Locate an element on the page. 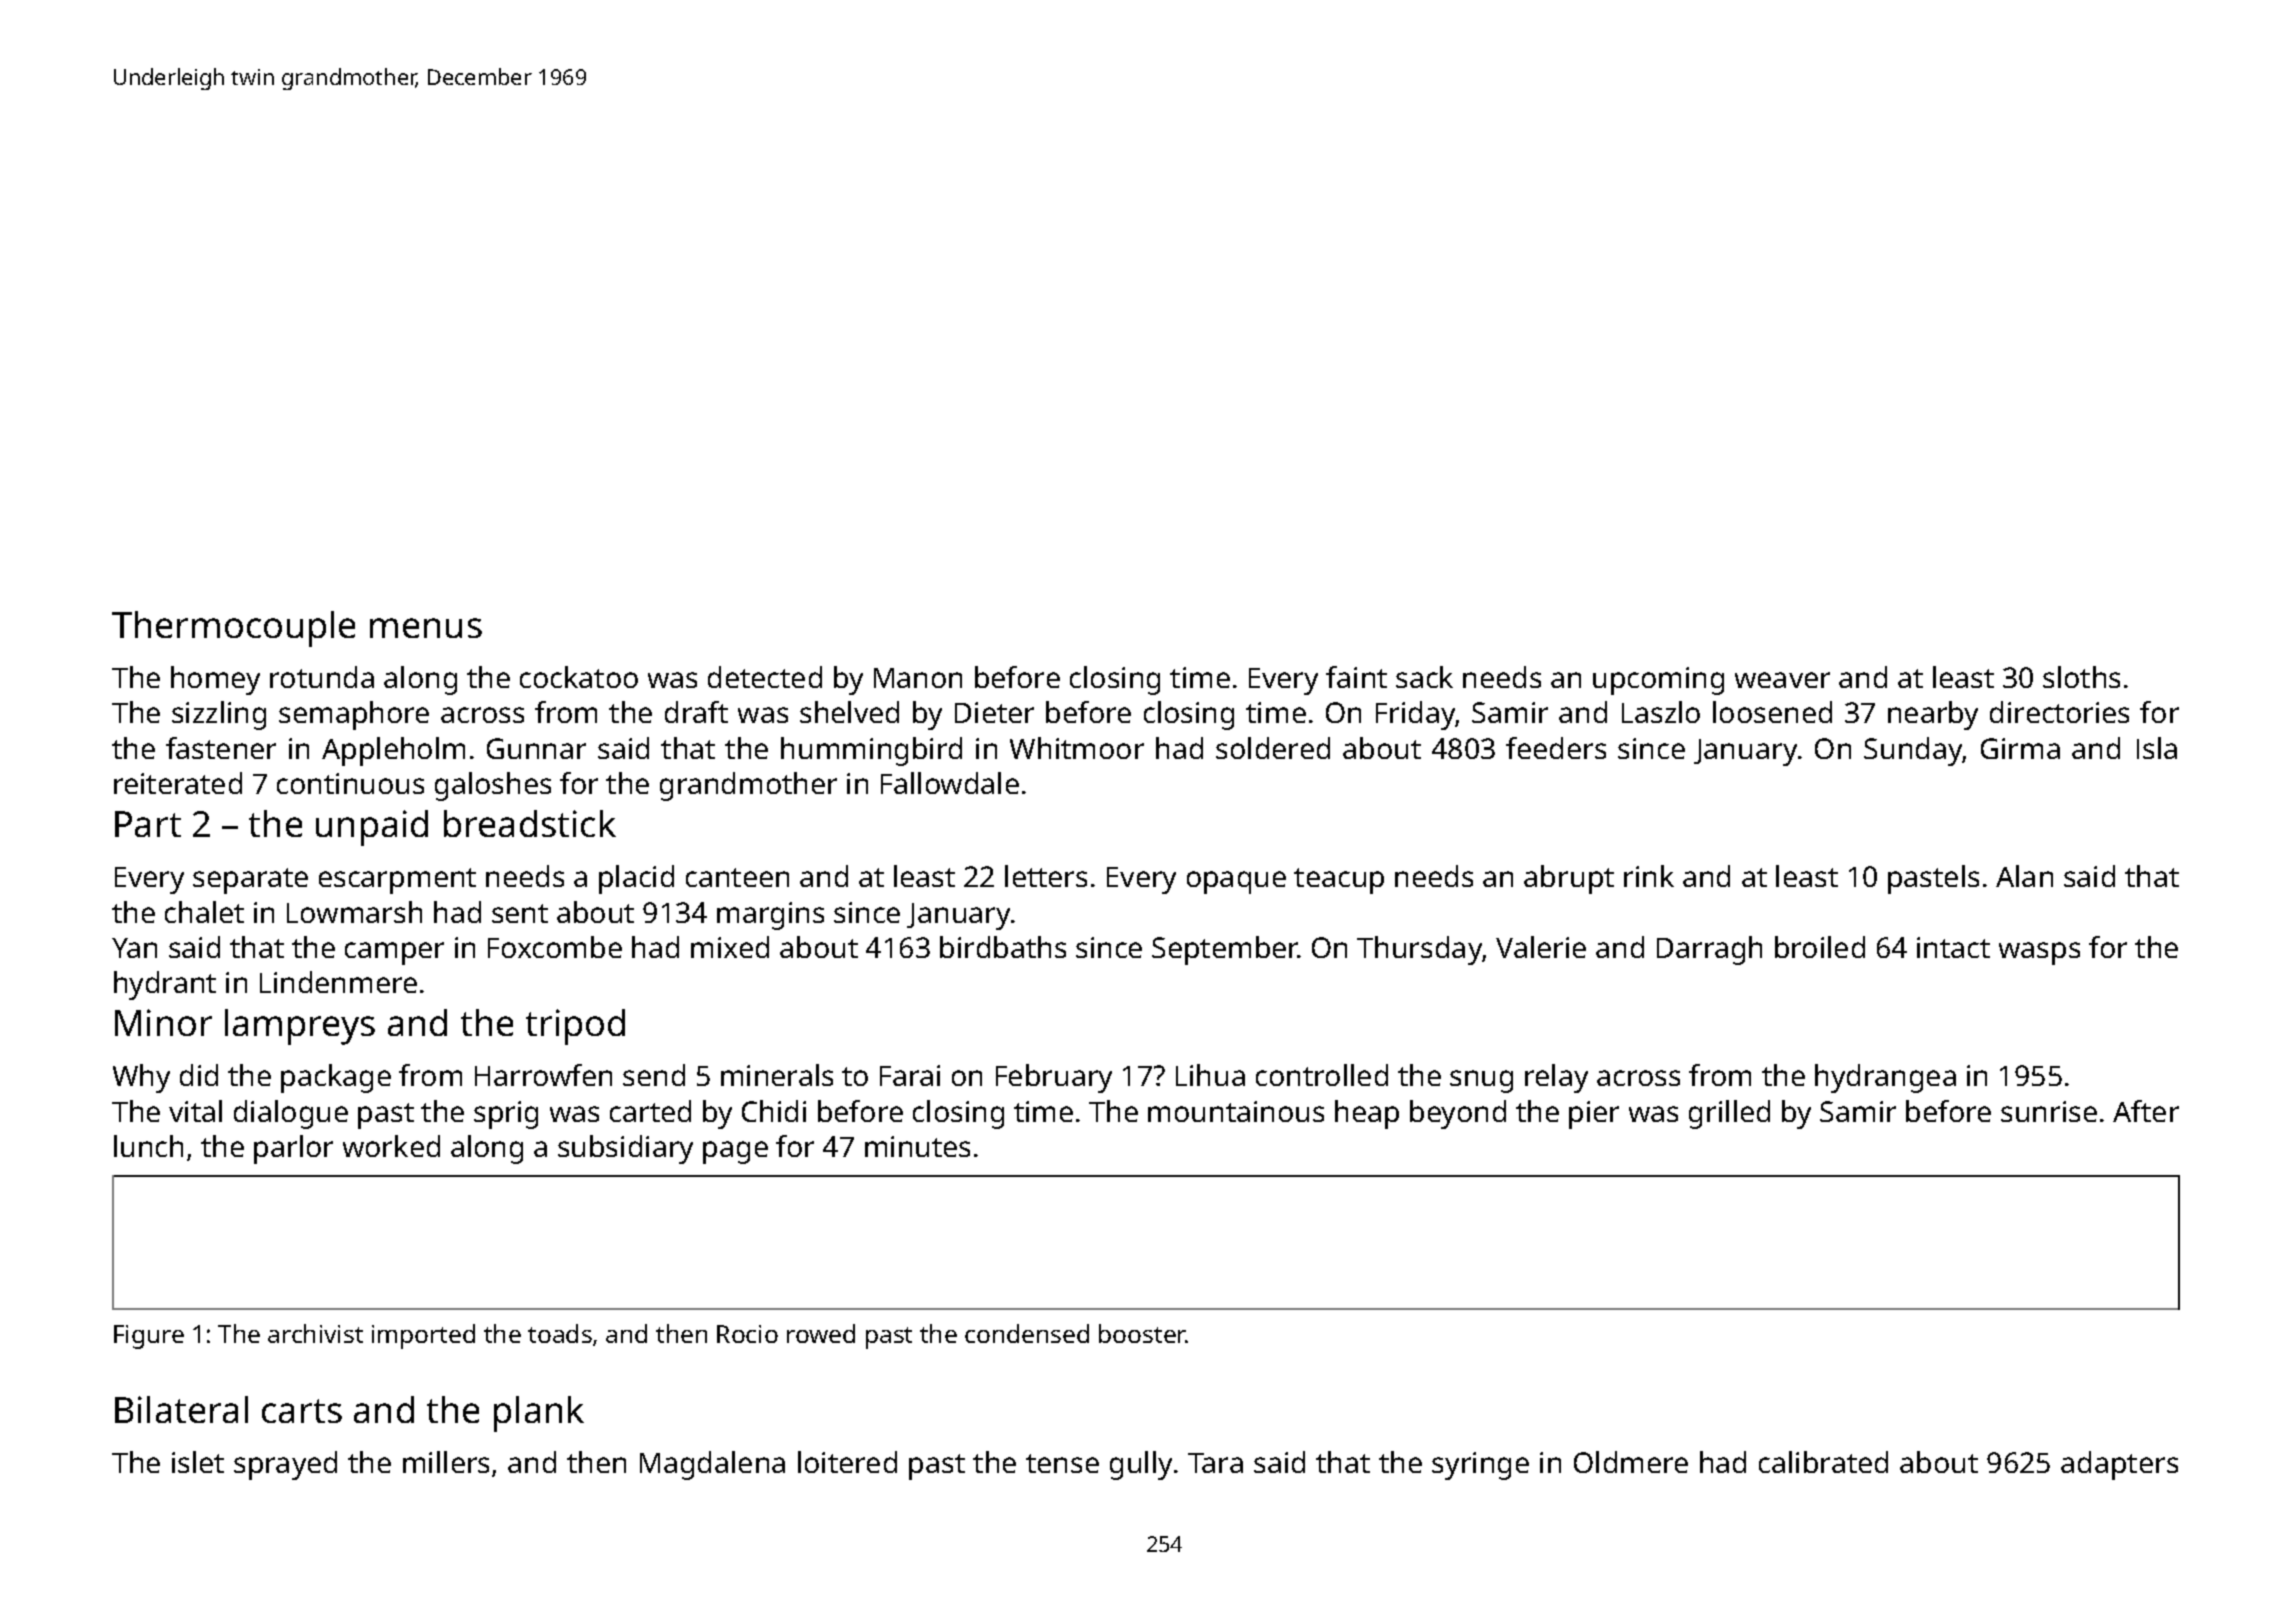  Foxcombe is located at coordinates (555, 947).
